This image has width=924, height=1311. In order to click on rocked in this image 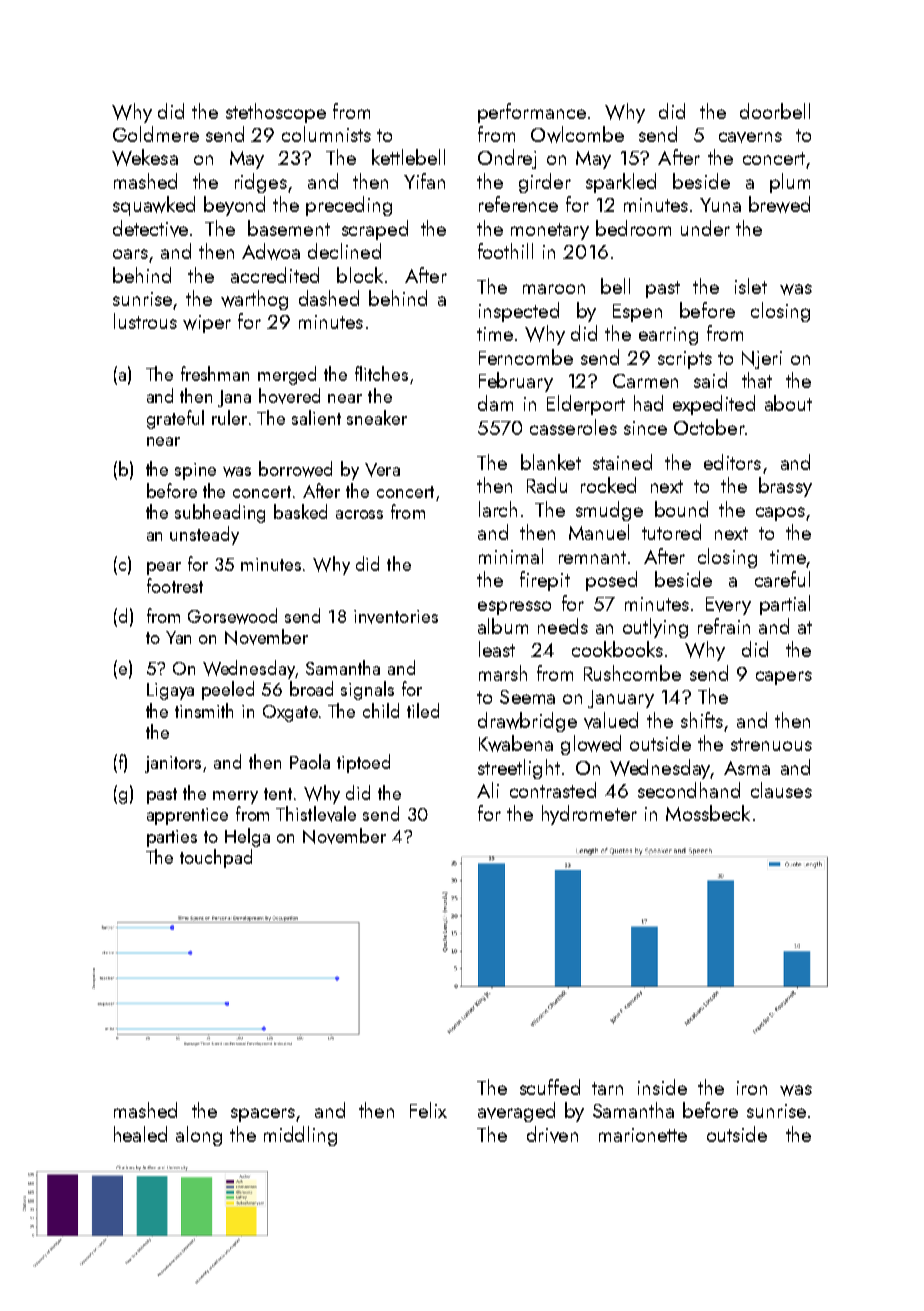, I will do `click(608, 485)`.
